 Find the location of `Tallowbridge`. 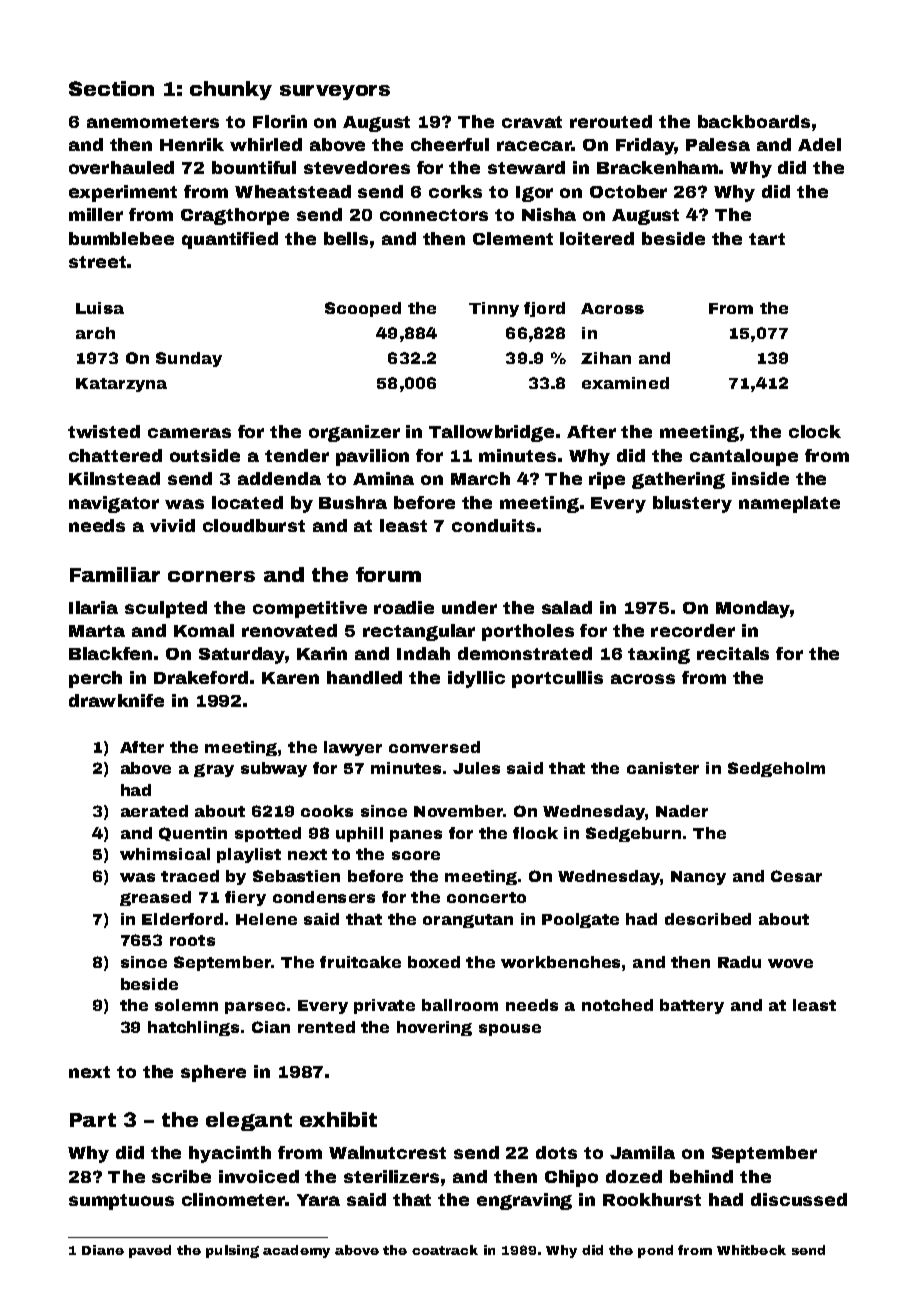

Tallowbridge is located at coordinates (491, 433).
